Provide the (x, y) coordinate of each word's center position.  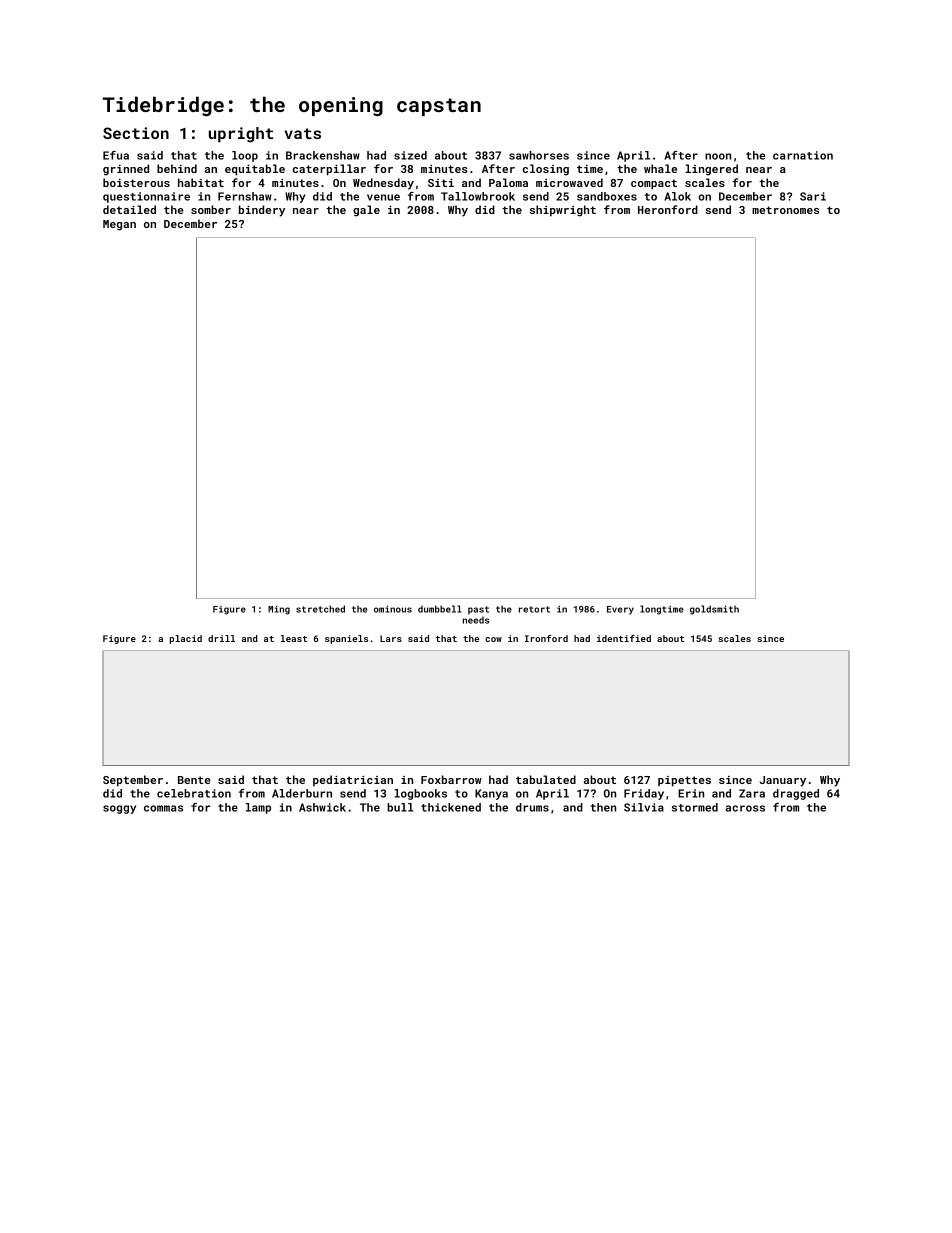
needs (476, 620)
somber (211, 209)
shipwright (563, 211)
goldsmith (714, 610)
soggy (119, 809)
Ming (279, 610)
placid (186, 639)
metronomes (785, 210)
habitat (201, 182)
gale (366, 211)
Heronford (668, 209)
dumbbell (440, 609)
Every (620, 610)
